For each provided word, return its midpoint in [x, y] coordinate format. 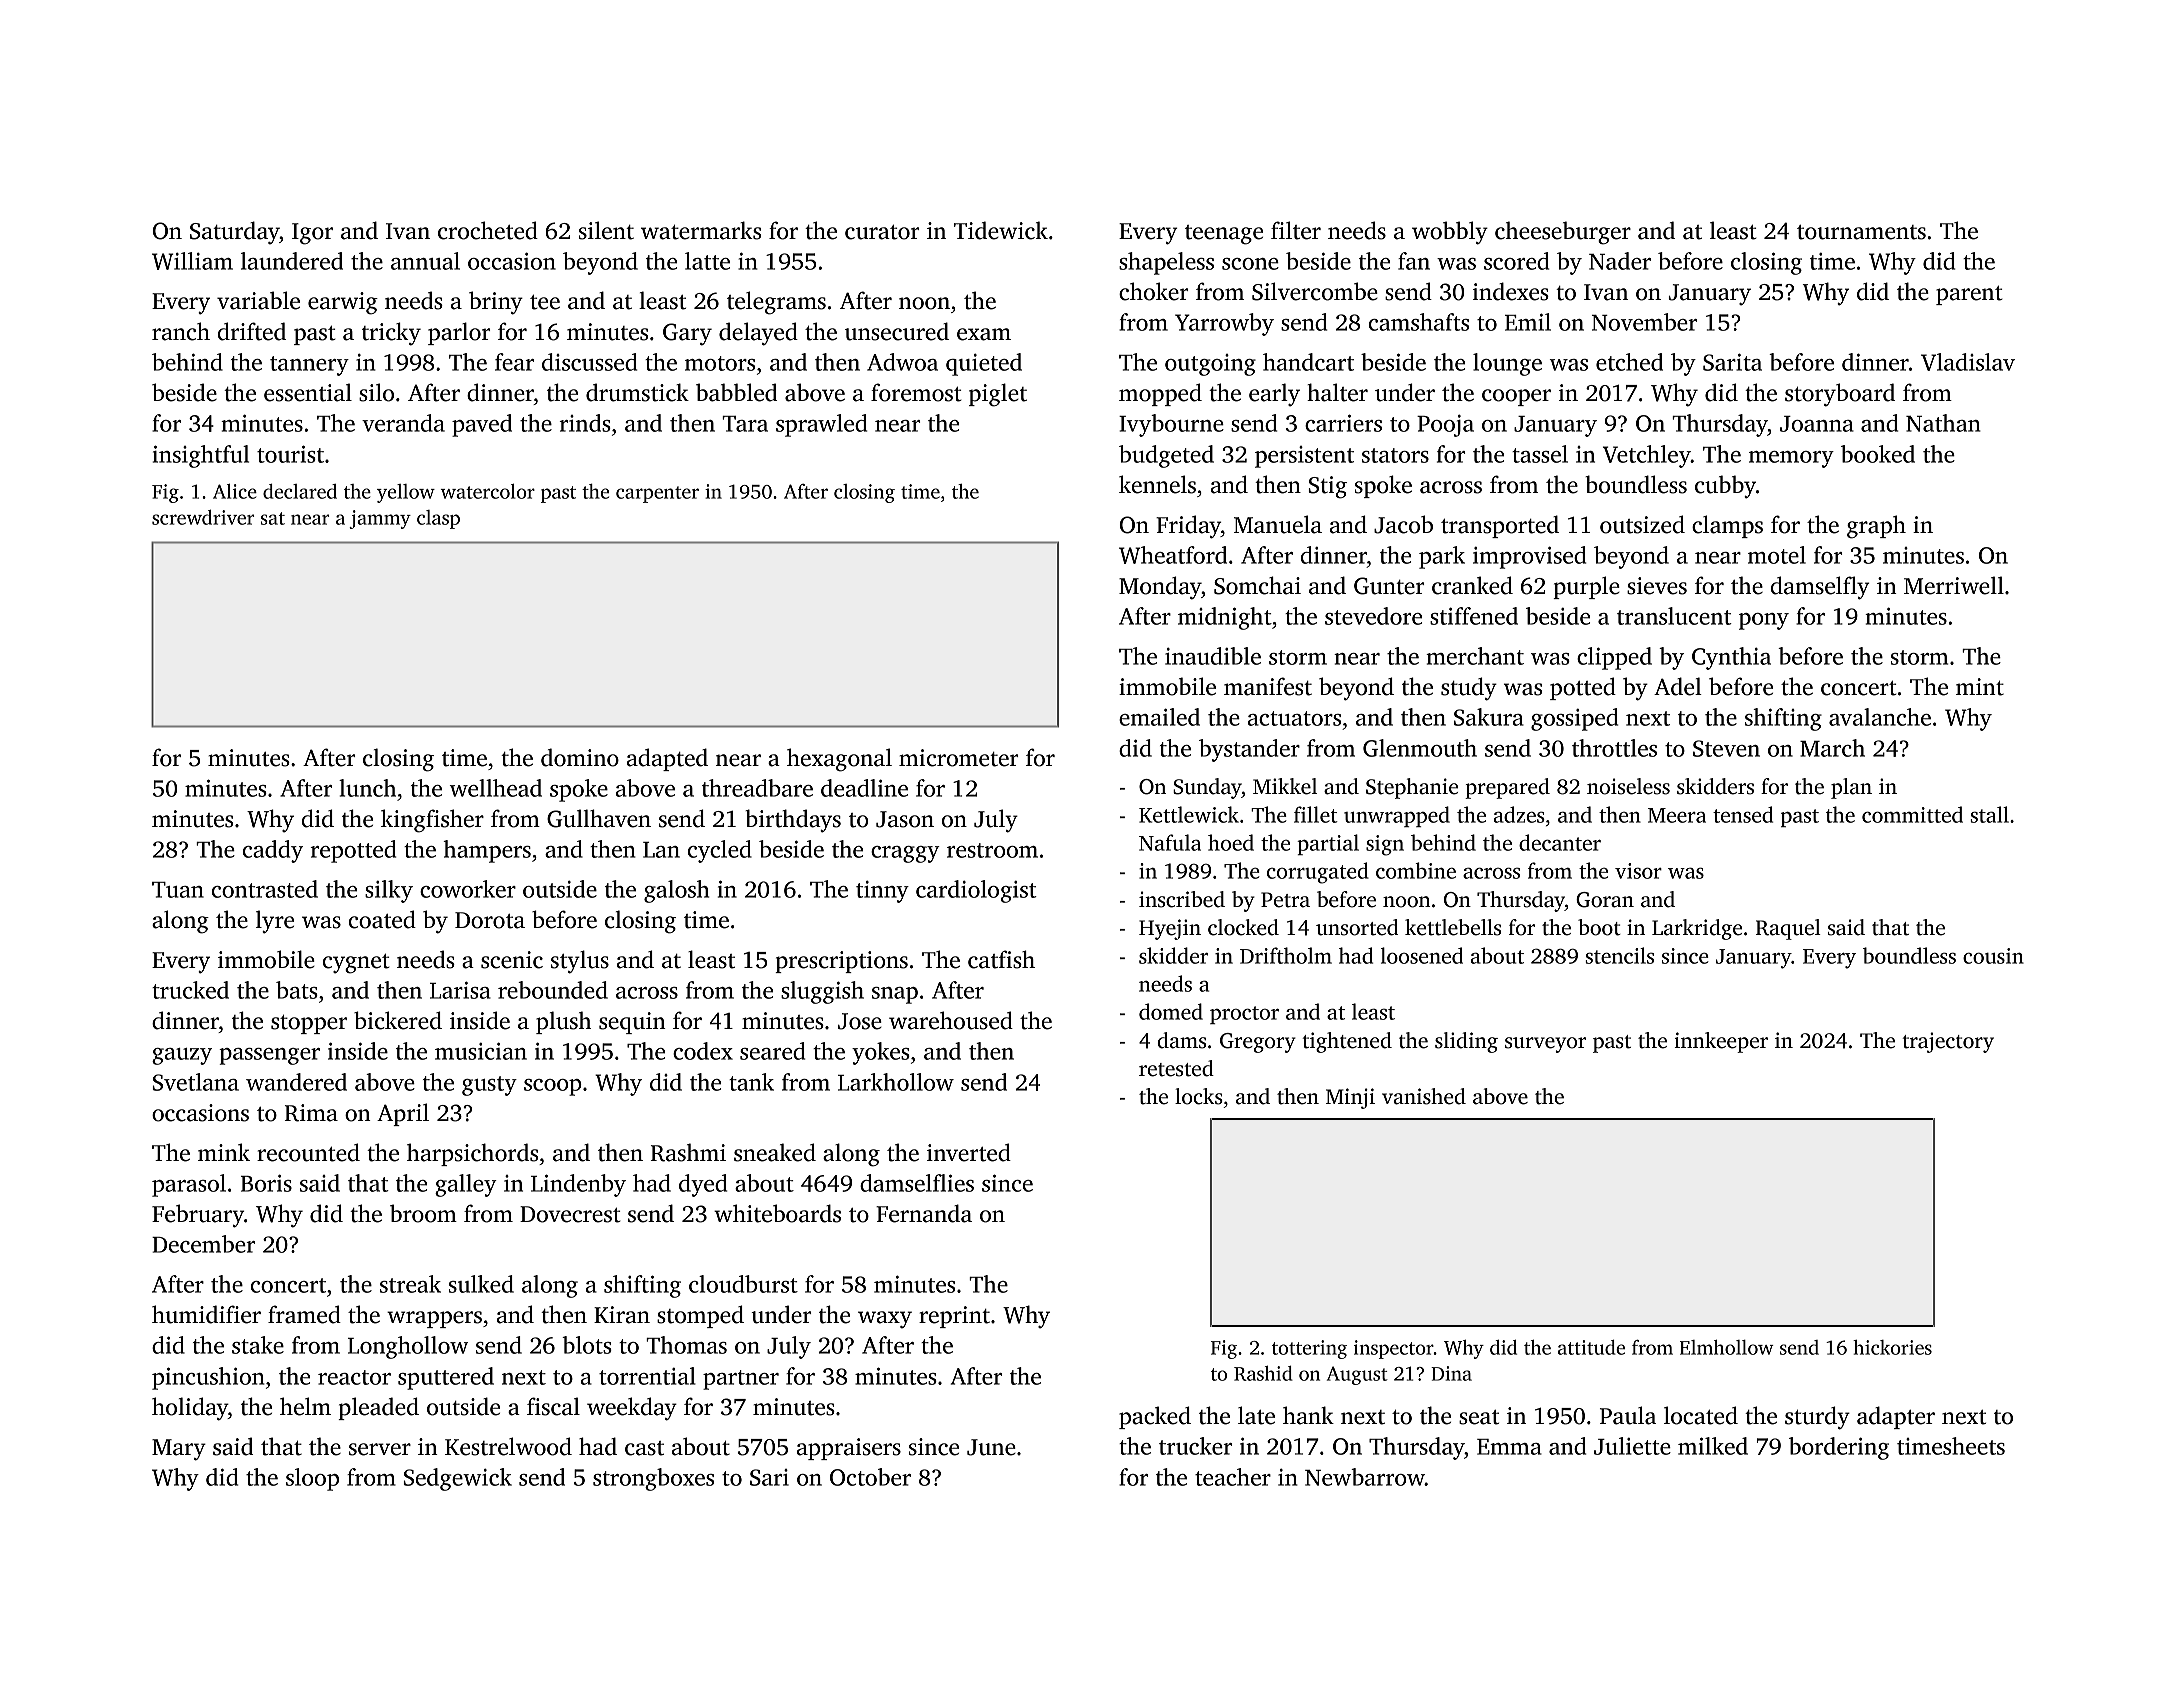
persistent [1304, 457]
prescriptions [841, 962]
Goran [1605, 900]
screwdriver [203, 517]
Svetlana [195, 1082]
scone [1250, 264]
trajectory [1948, 1042]
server [380, 1449]
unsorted [1357, 927]
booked [1878, 454]
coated [382, 919]
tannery [309, 366]
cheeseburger [1563, 233]
